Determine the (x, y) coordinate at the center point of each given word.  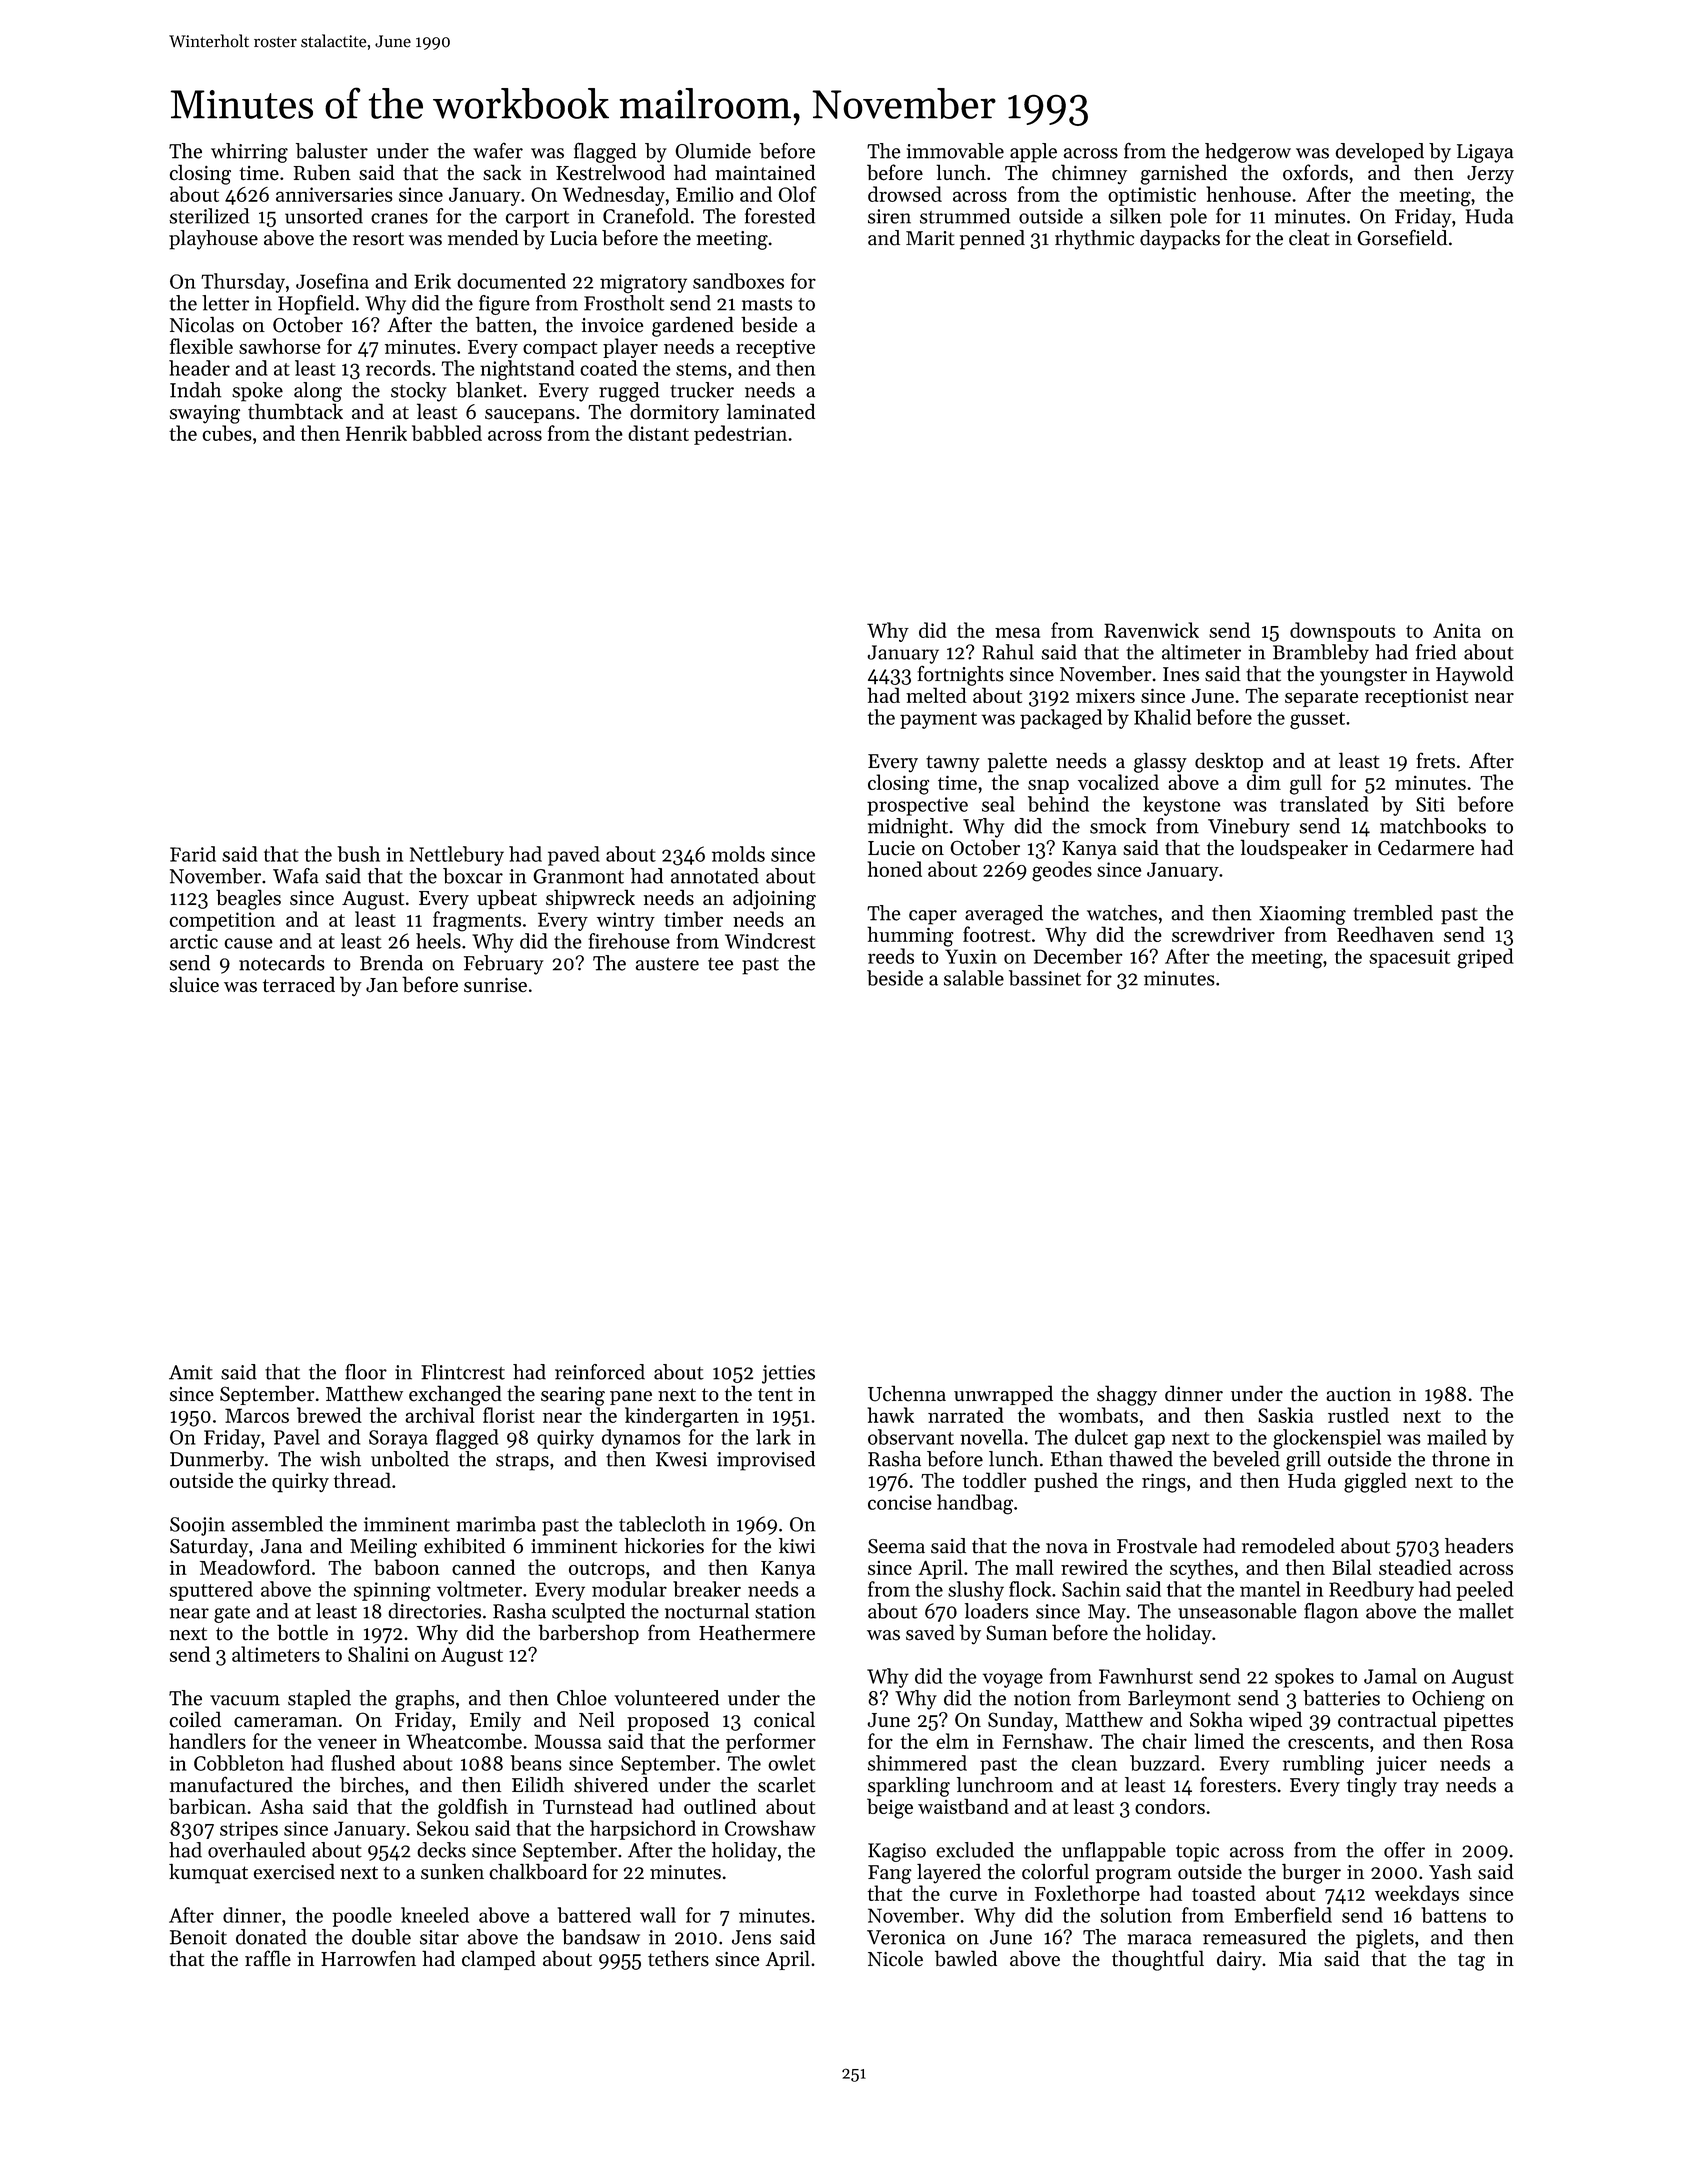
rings (1163, 1483)
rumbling (1323, 1765)
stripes (249, 1830)
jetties (788, 1374)
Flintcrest (463, 1372)
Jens (751, 1937)
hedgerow (1248, 153)
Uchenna (907, 1393)
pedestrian (740, 435)
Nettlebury (457, 856)
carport (537, 219)
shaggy (1127, 1395)
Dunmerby (217, 1461)
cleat (1309, 238)
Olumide (713, 151)
